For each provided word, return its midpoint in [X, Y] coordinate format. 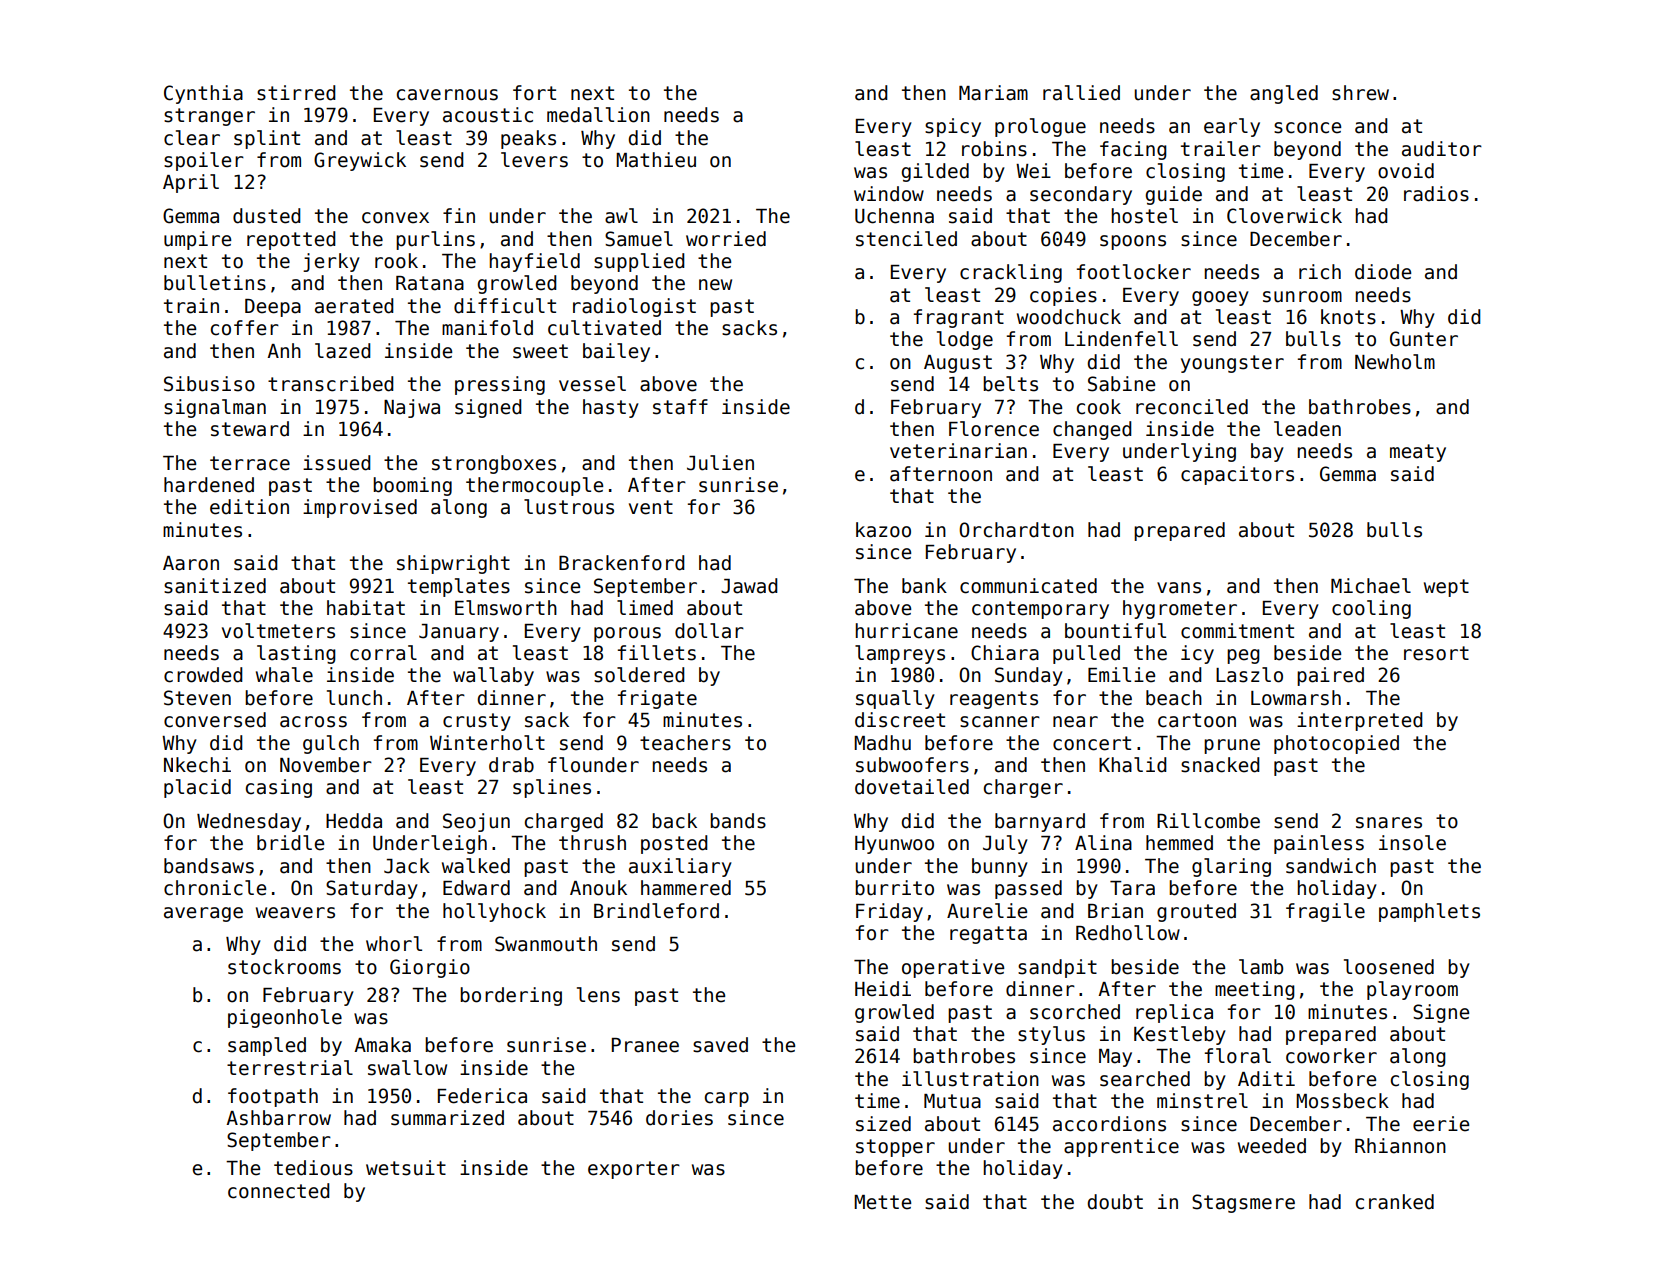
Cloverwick [1284, 216]
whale [284, 675]
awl [621, 216]
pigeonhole [285, 1018]
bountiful [1115, 631]
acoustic [488, 115]
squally [895, 699]
